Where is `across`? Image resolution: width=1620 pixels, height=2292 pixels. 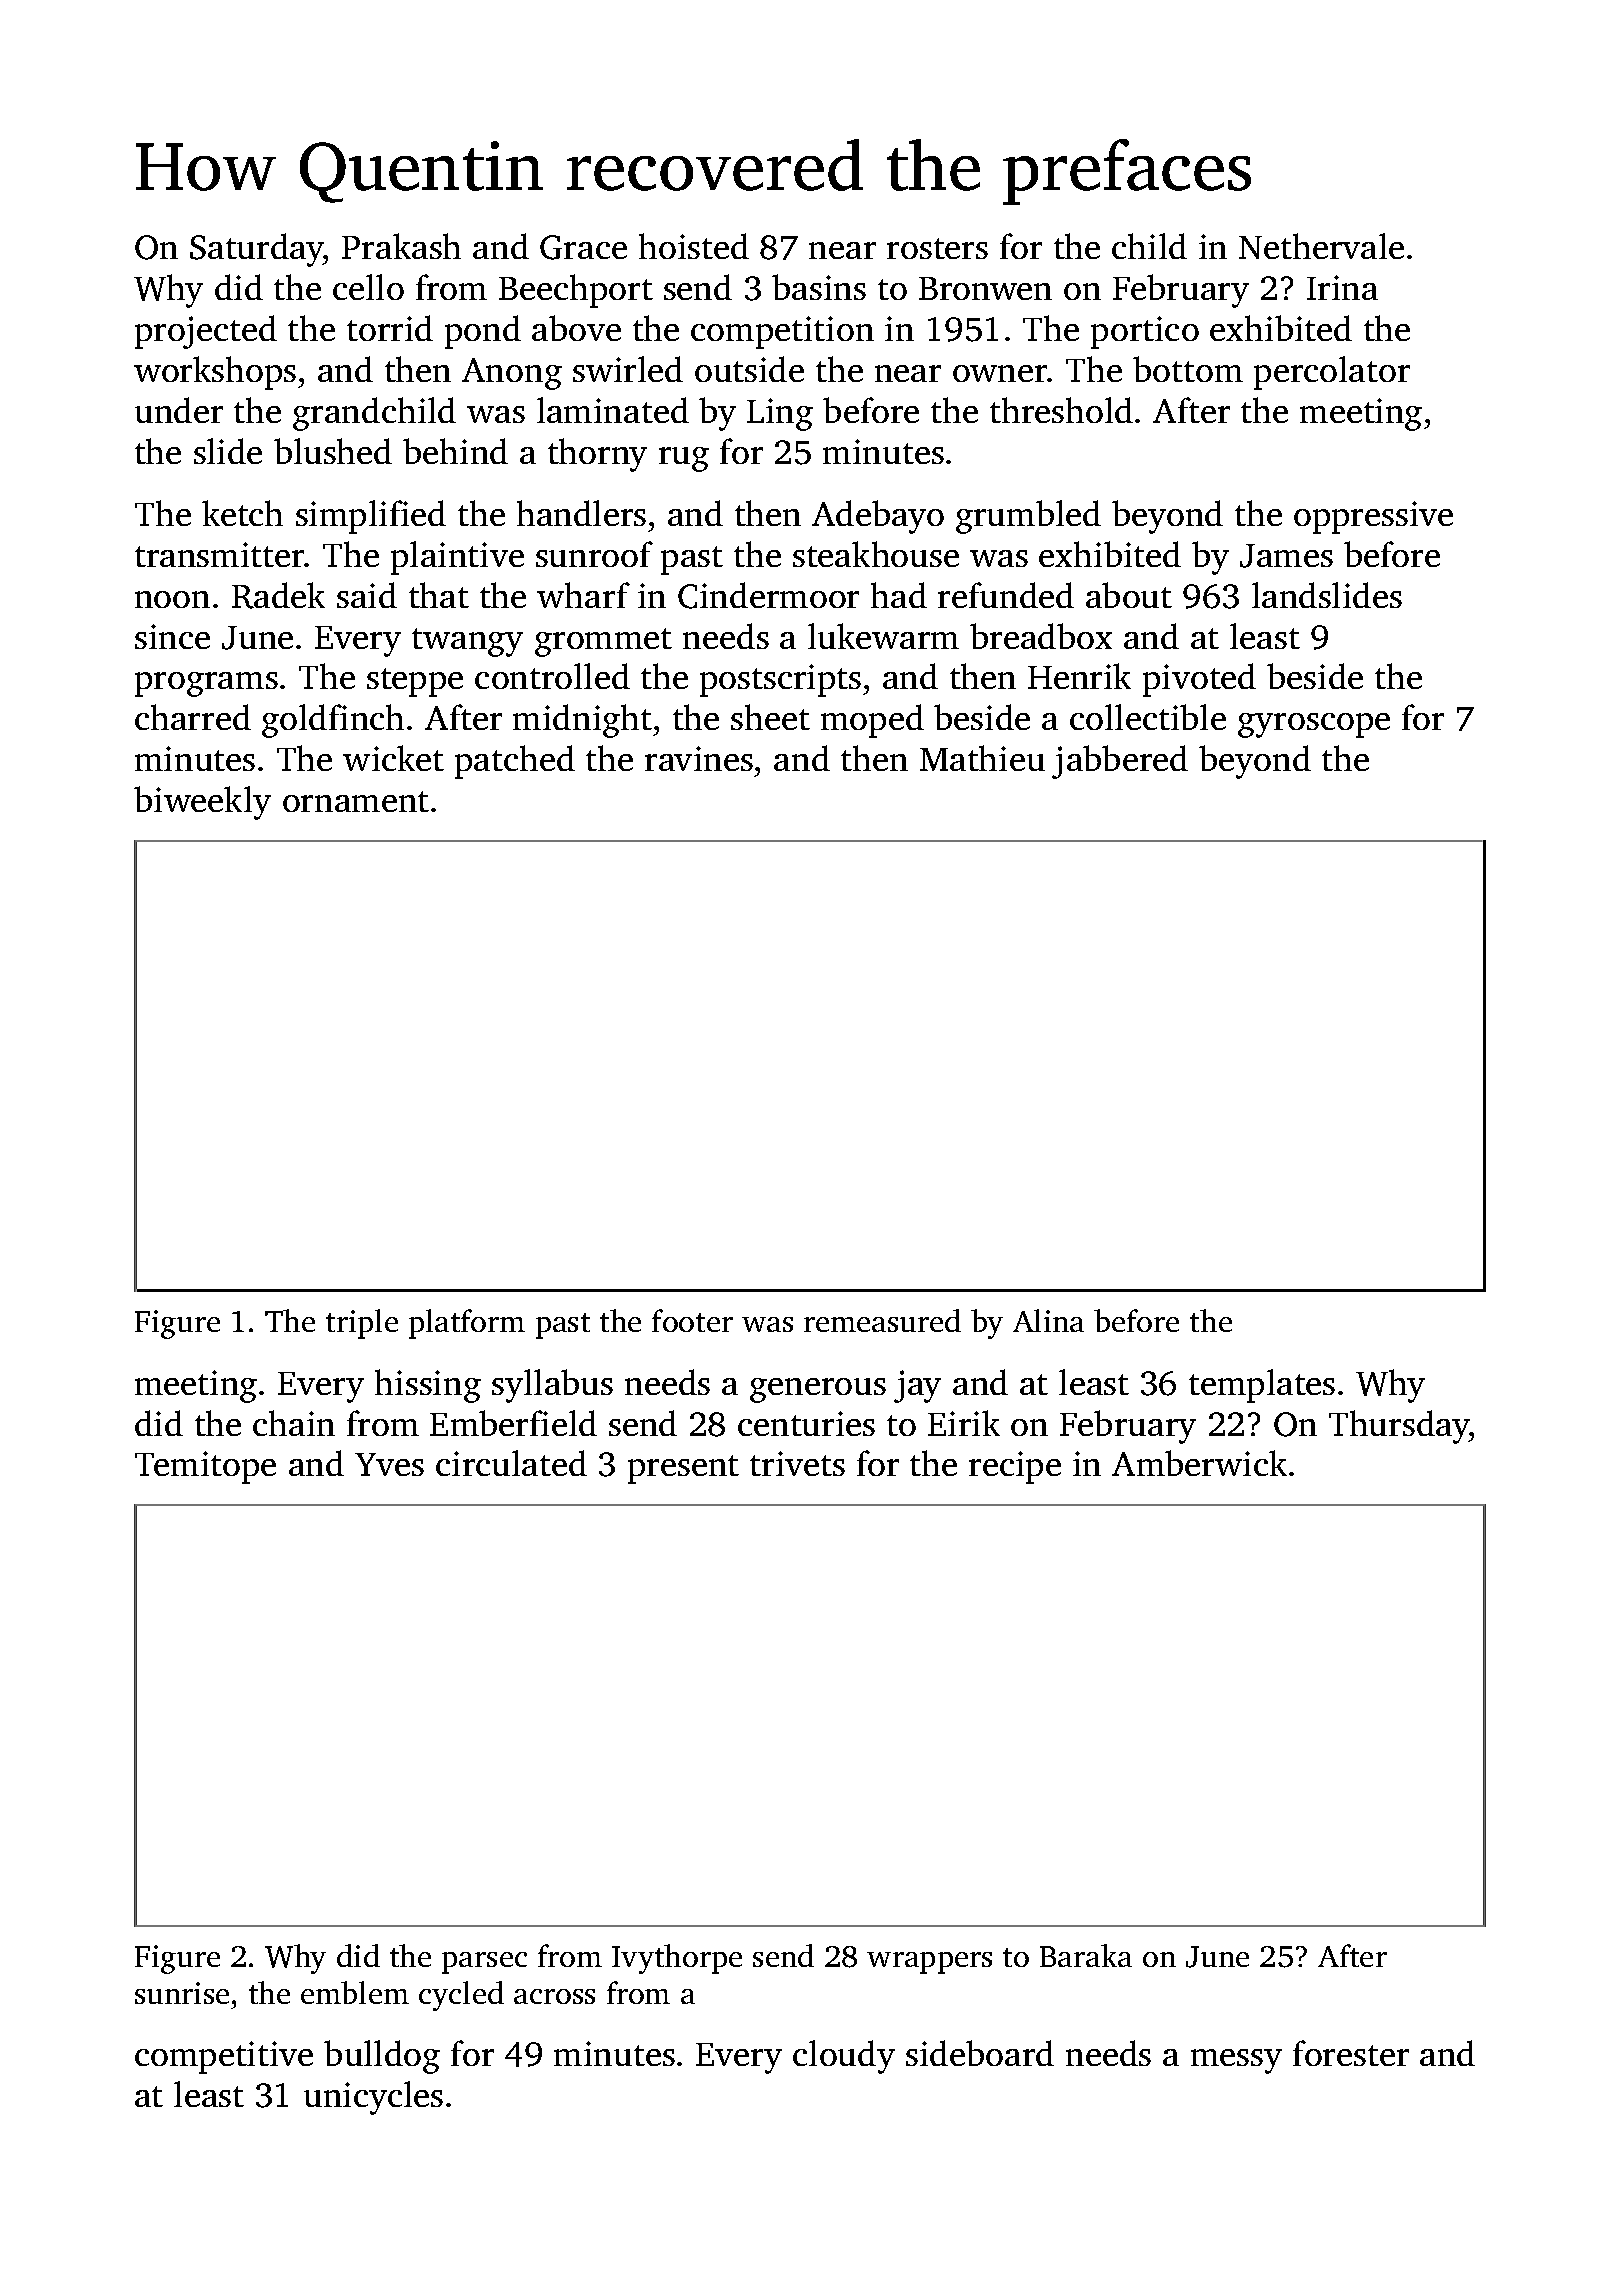 across is located at coordinates (554, 1996).
